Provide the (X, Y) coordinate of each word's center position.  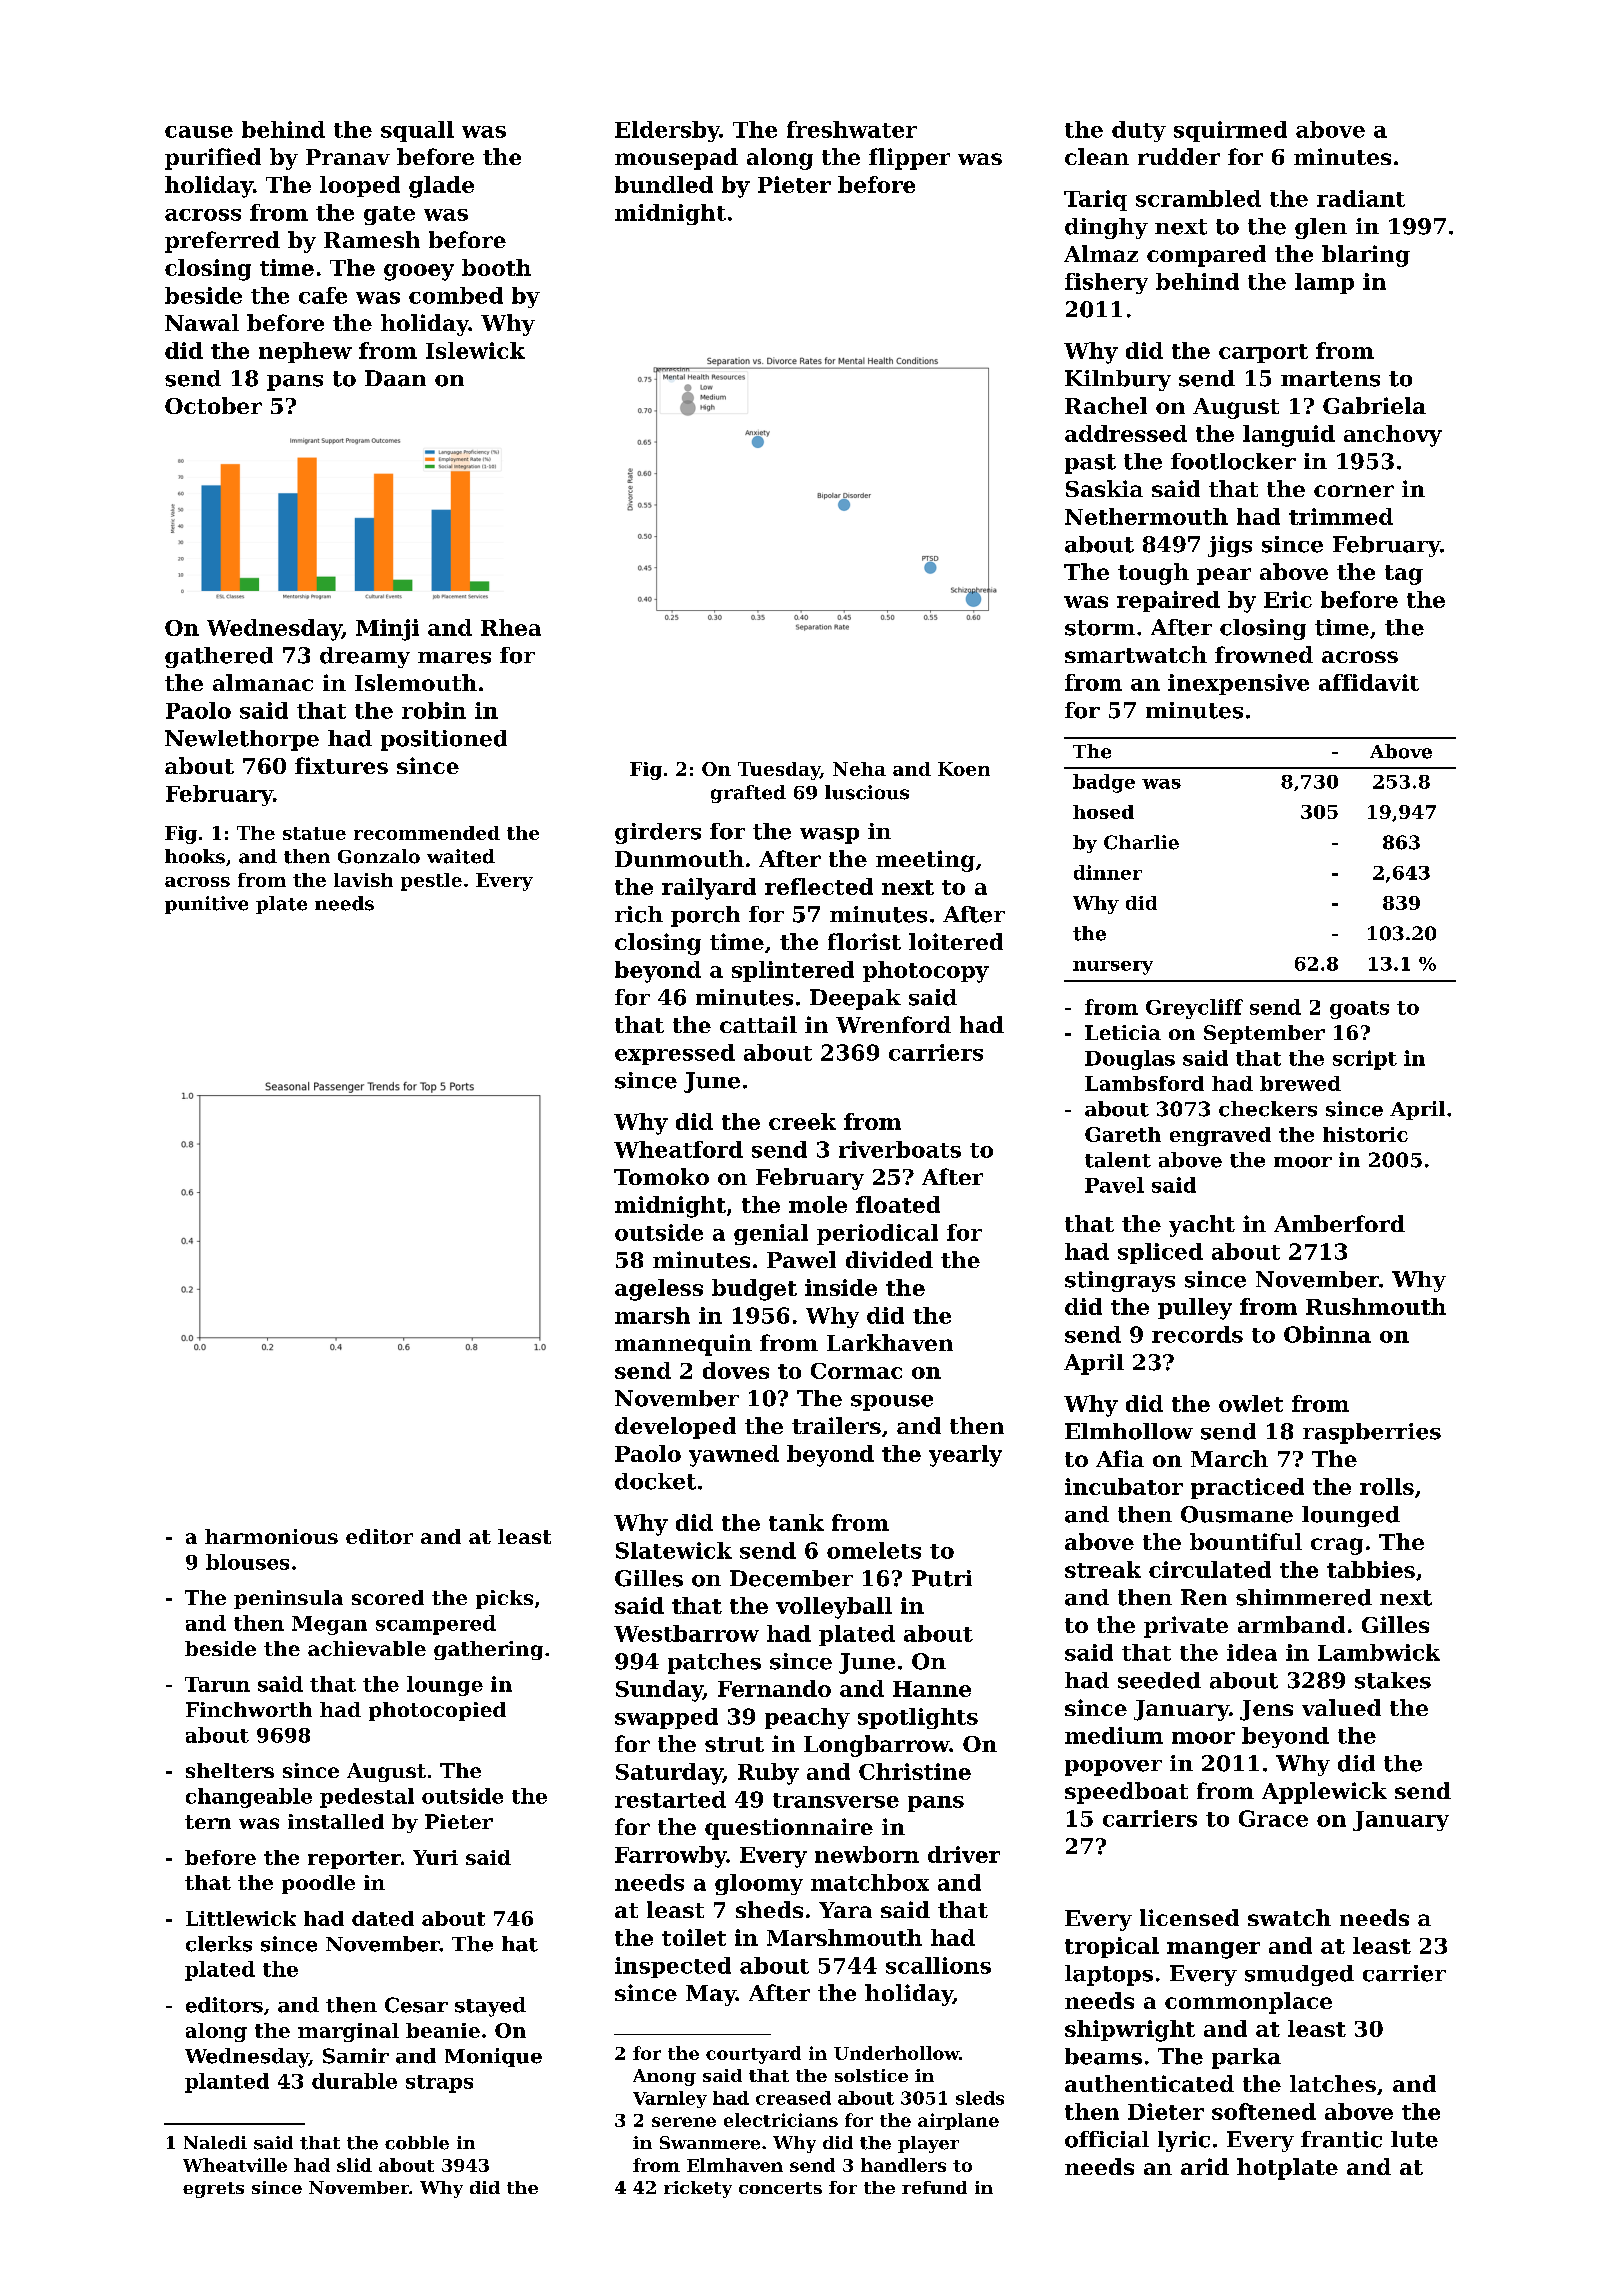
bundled (664, 184)
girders (658, 833)
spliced (1160, 1253)
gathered (219, 657)
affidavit (1369, 682)
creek (802, 1121)
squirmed (1230, 131)
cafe (323, 295)
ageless (659, 1290)
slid (354, 2165)
